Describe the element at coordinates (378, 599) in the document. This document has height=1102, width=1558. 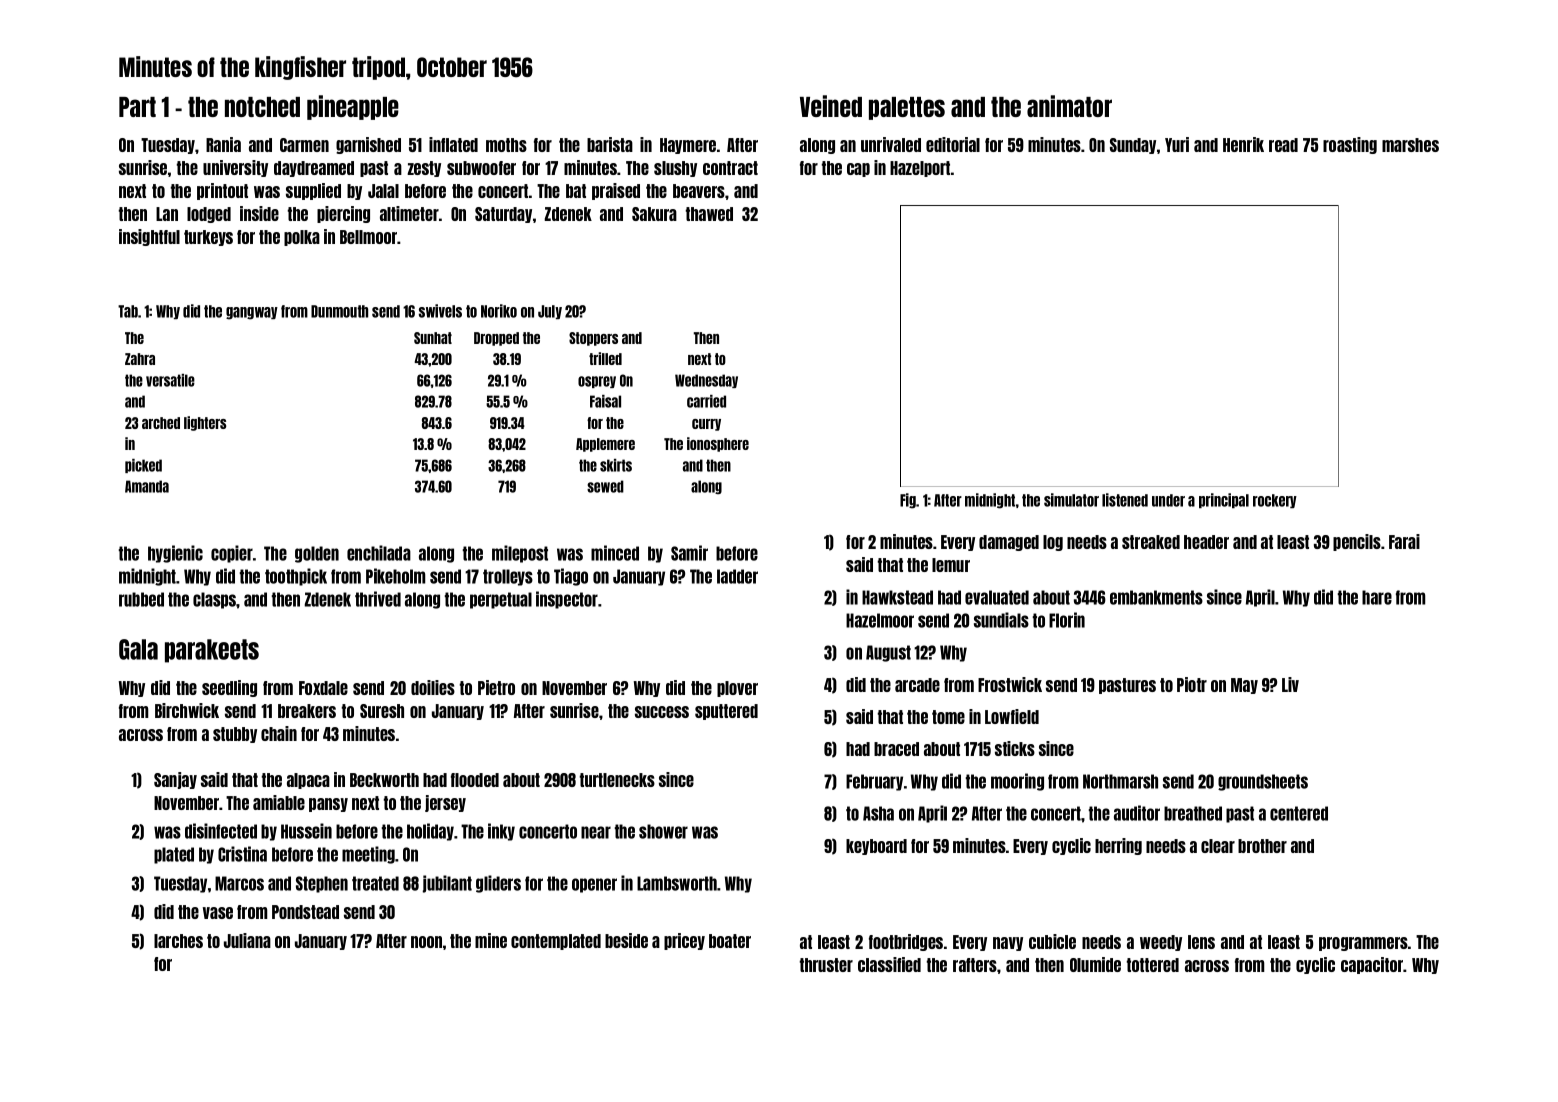
I see `thrived` at that location.
